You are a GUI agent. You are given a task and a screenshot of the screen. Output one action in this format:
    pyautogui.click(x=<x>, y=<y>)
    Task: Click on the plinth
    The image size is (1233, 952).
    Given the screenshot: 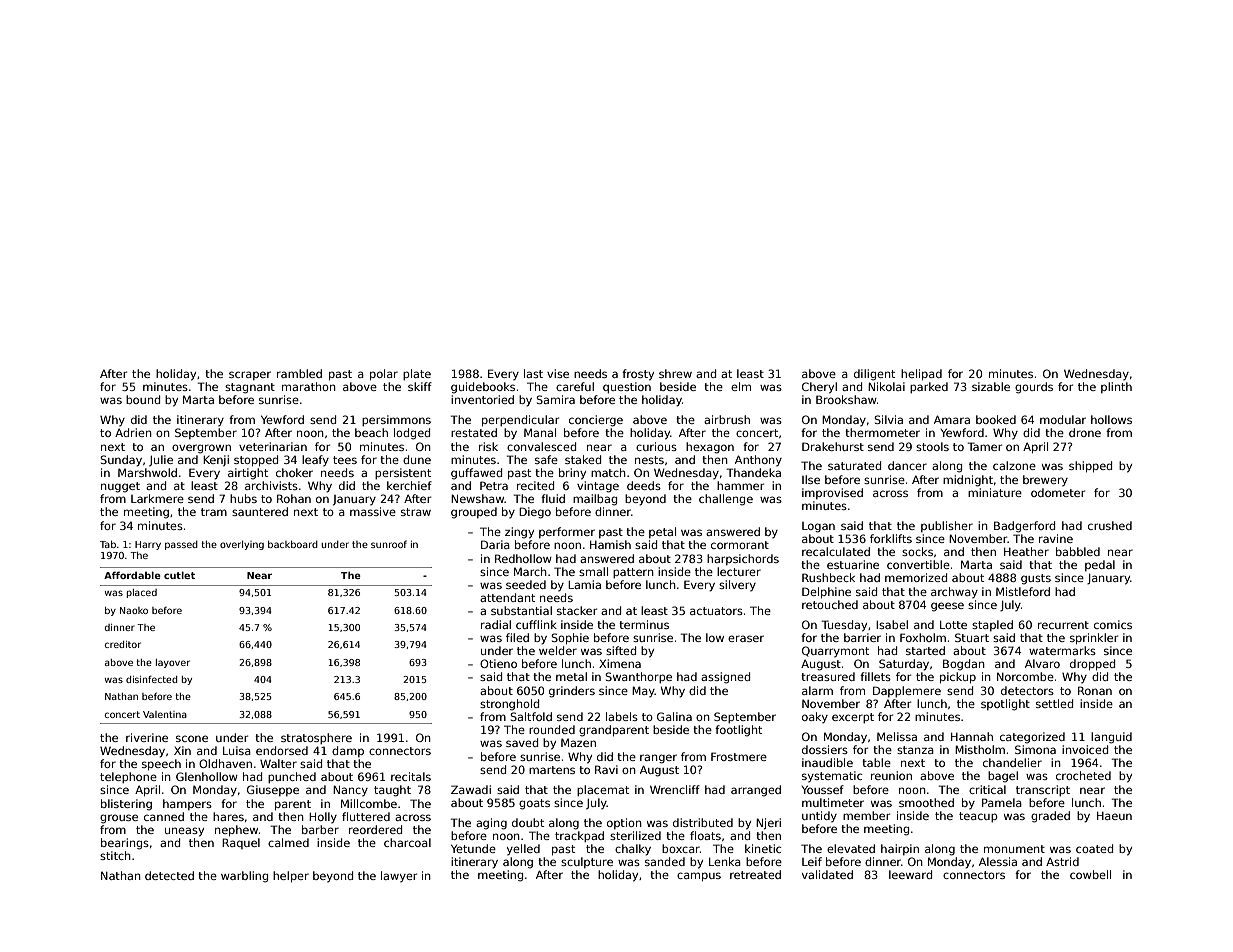 What is the action you would take?
    pyautogui.click(x=1116, y=387)
